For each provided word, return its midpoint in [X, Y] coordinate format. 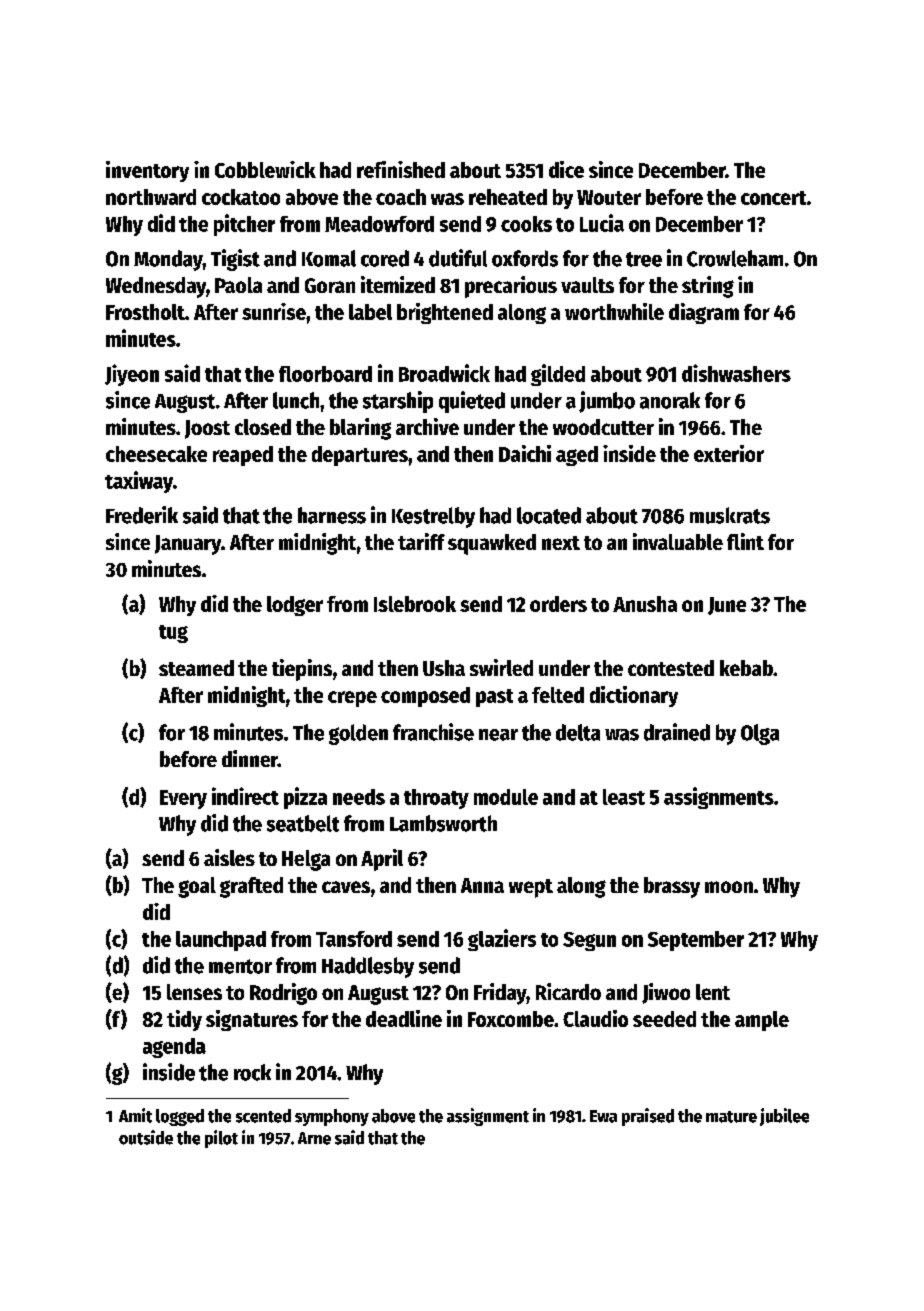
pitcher [244, 225]
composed [425, 697]
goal [197, 887]
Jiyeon [132, 375]
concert [773, 198]
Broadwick [444, 373]
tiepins [302, 670]
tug [173, 634]
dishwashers [736, 373]
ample [762, 1021]
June [727, 606]
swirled [501, 667]
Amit [135, 1115]
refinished [401, 169]
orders [558, 604]
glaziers [502, 940]
